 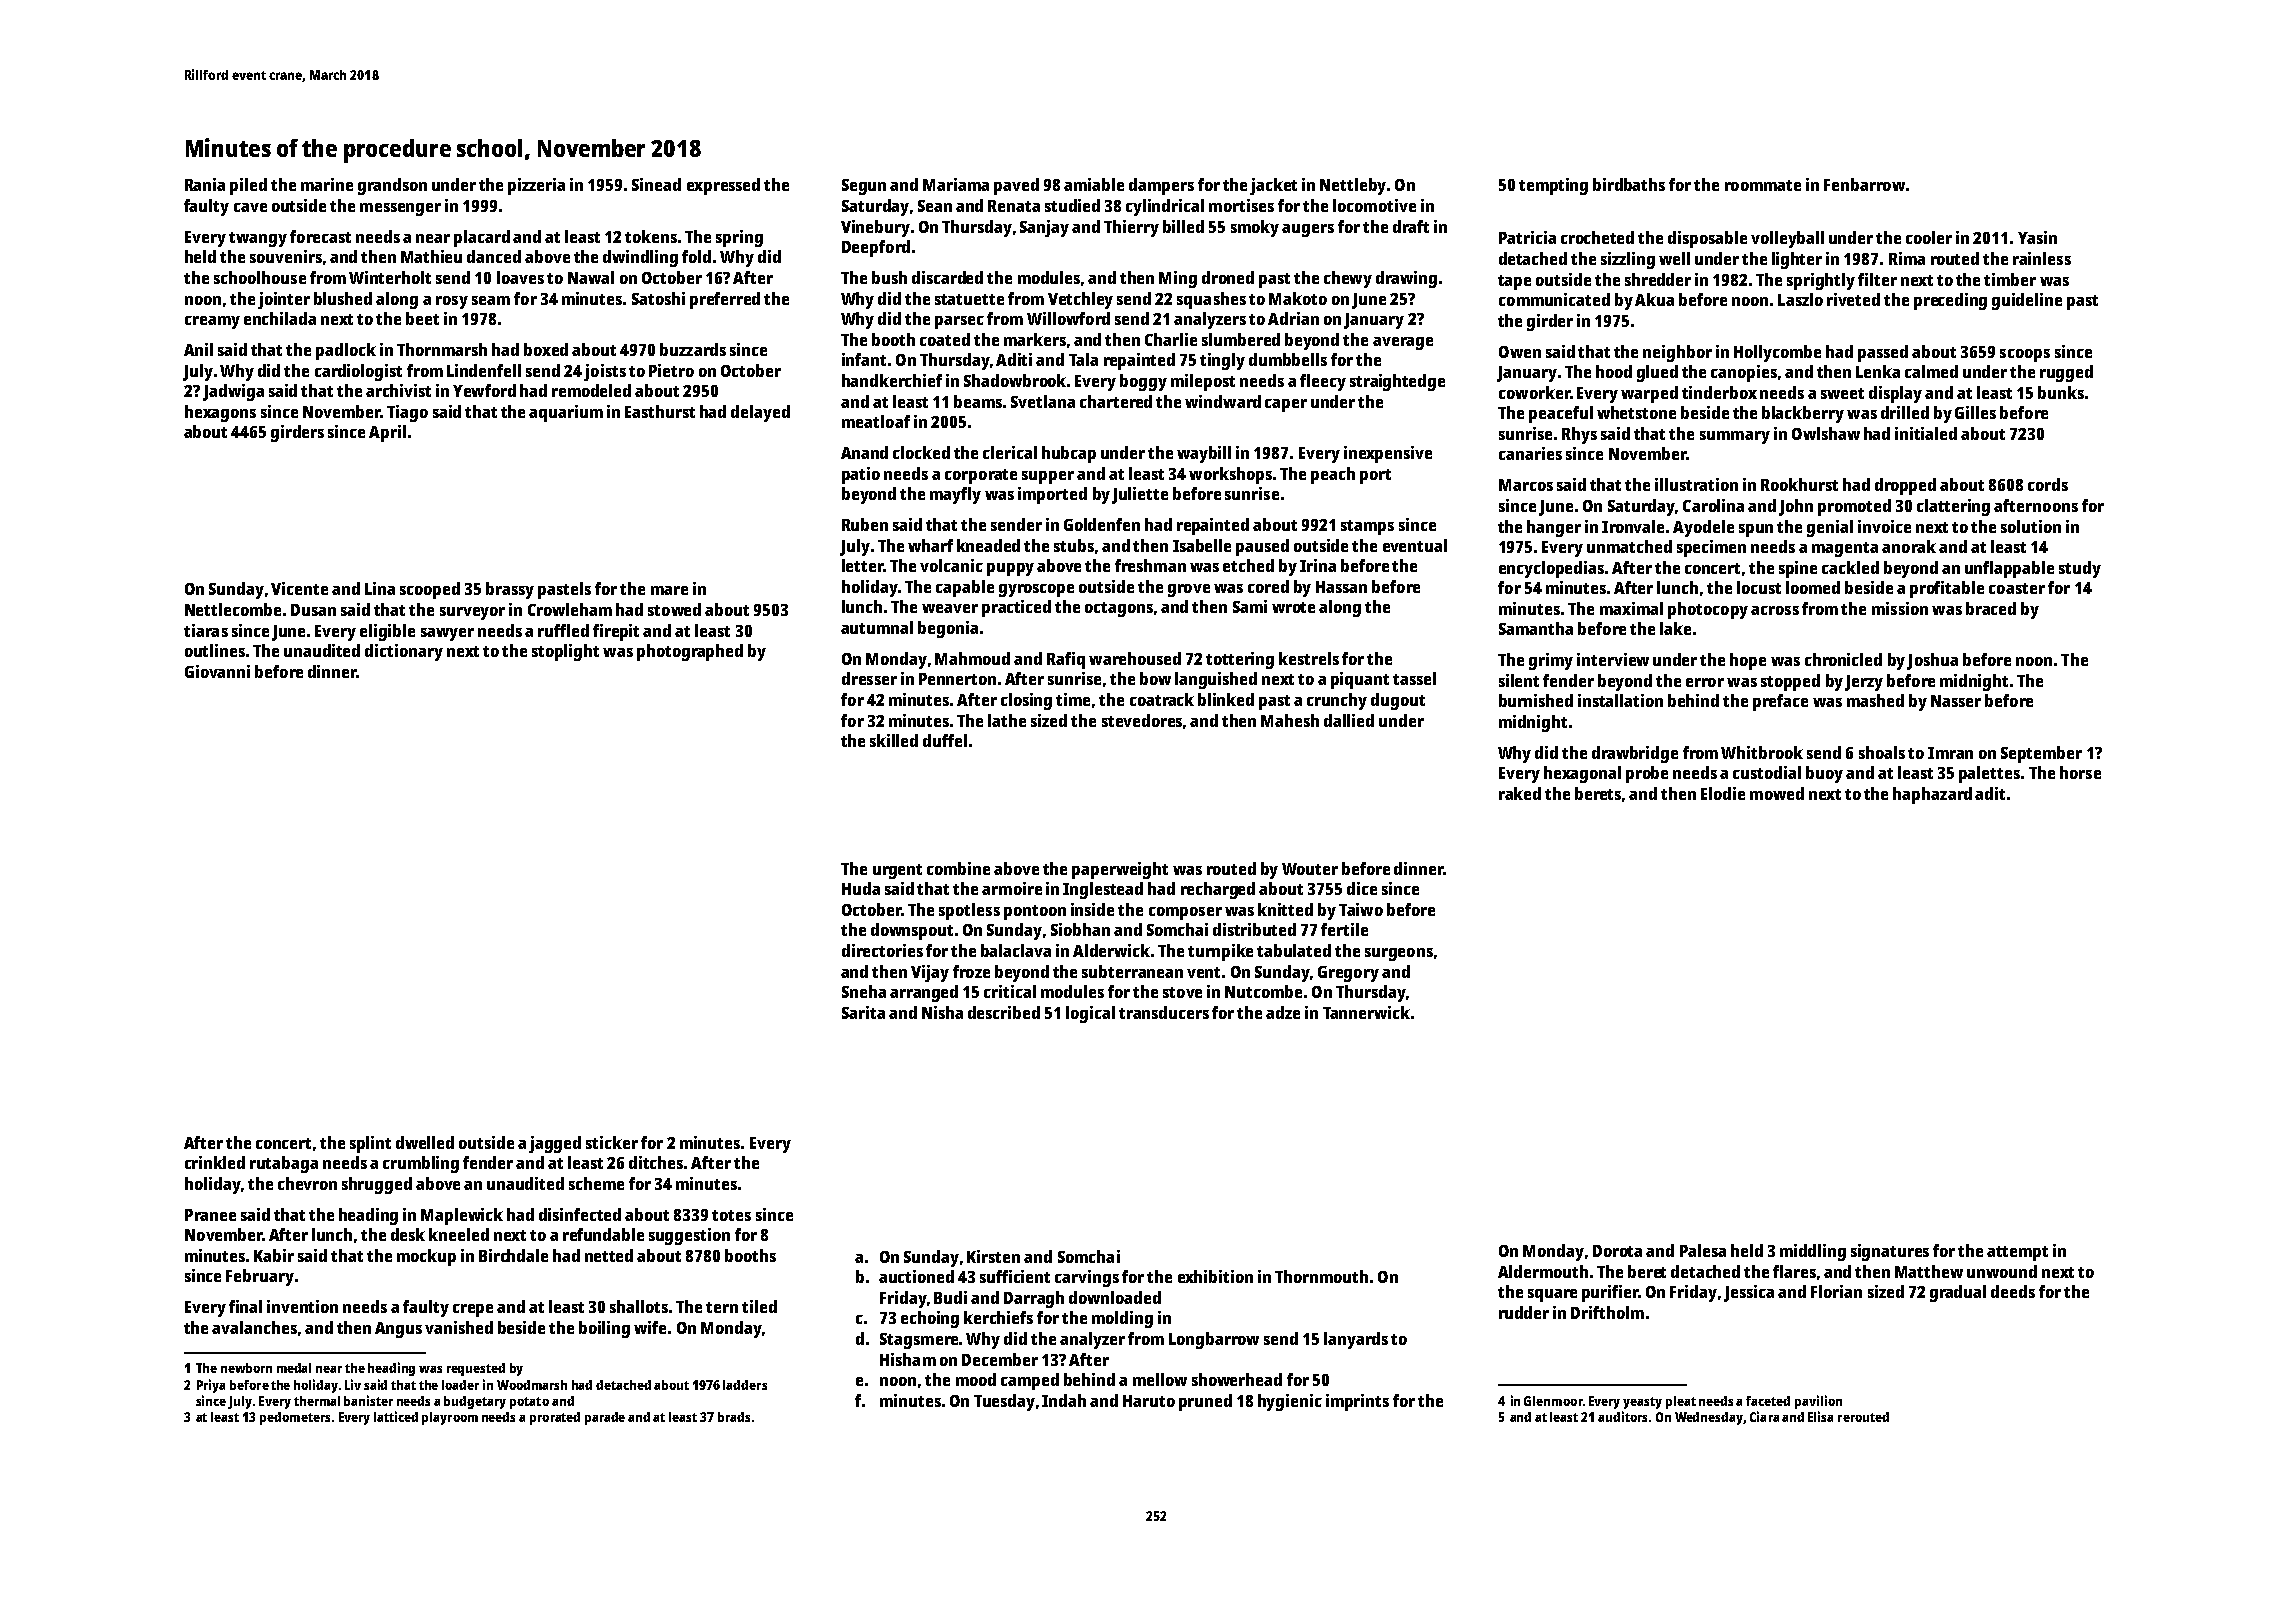 I want to click on surgeons, so click(x=1399, y=954).
